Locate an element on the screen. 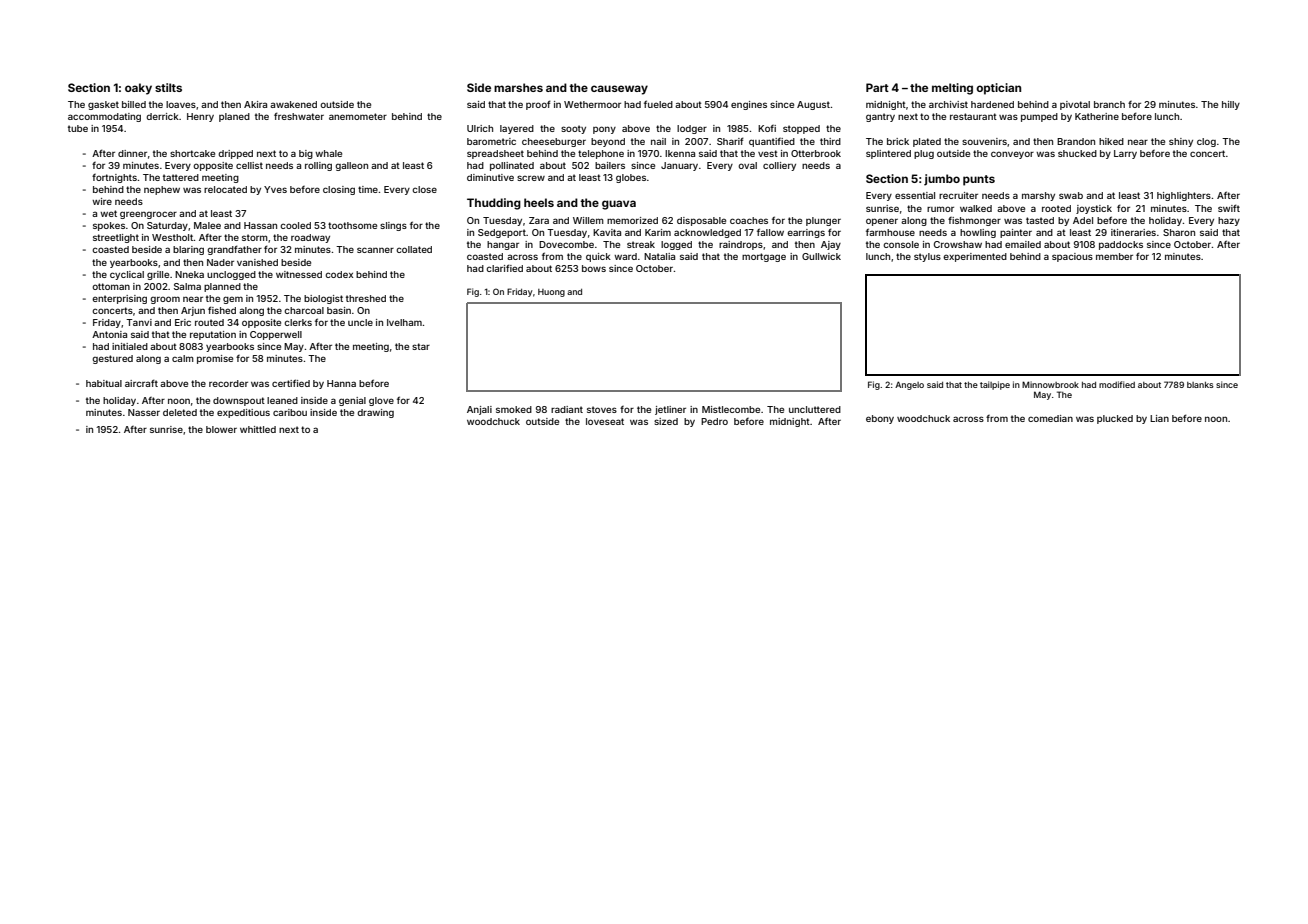  melting is located at coordinates (952, 89).
